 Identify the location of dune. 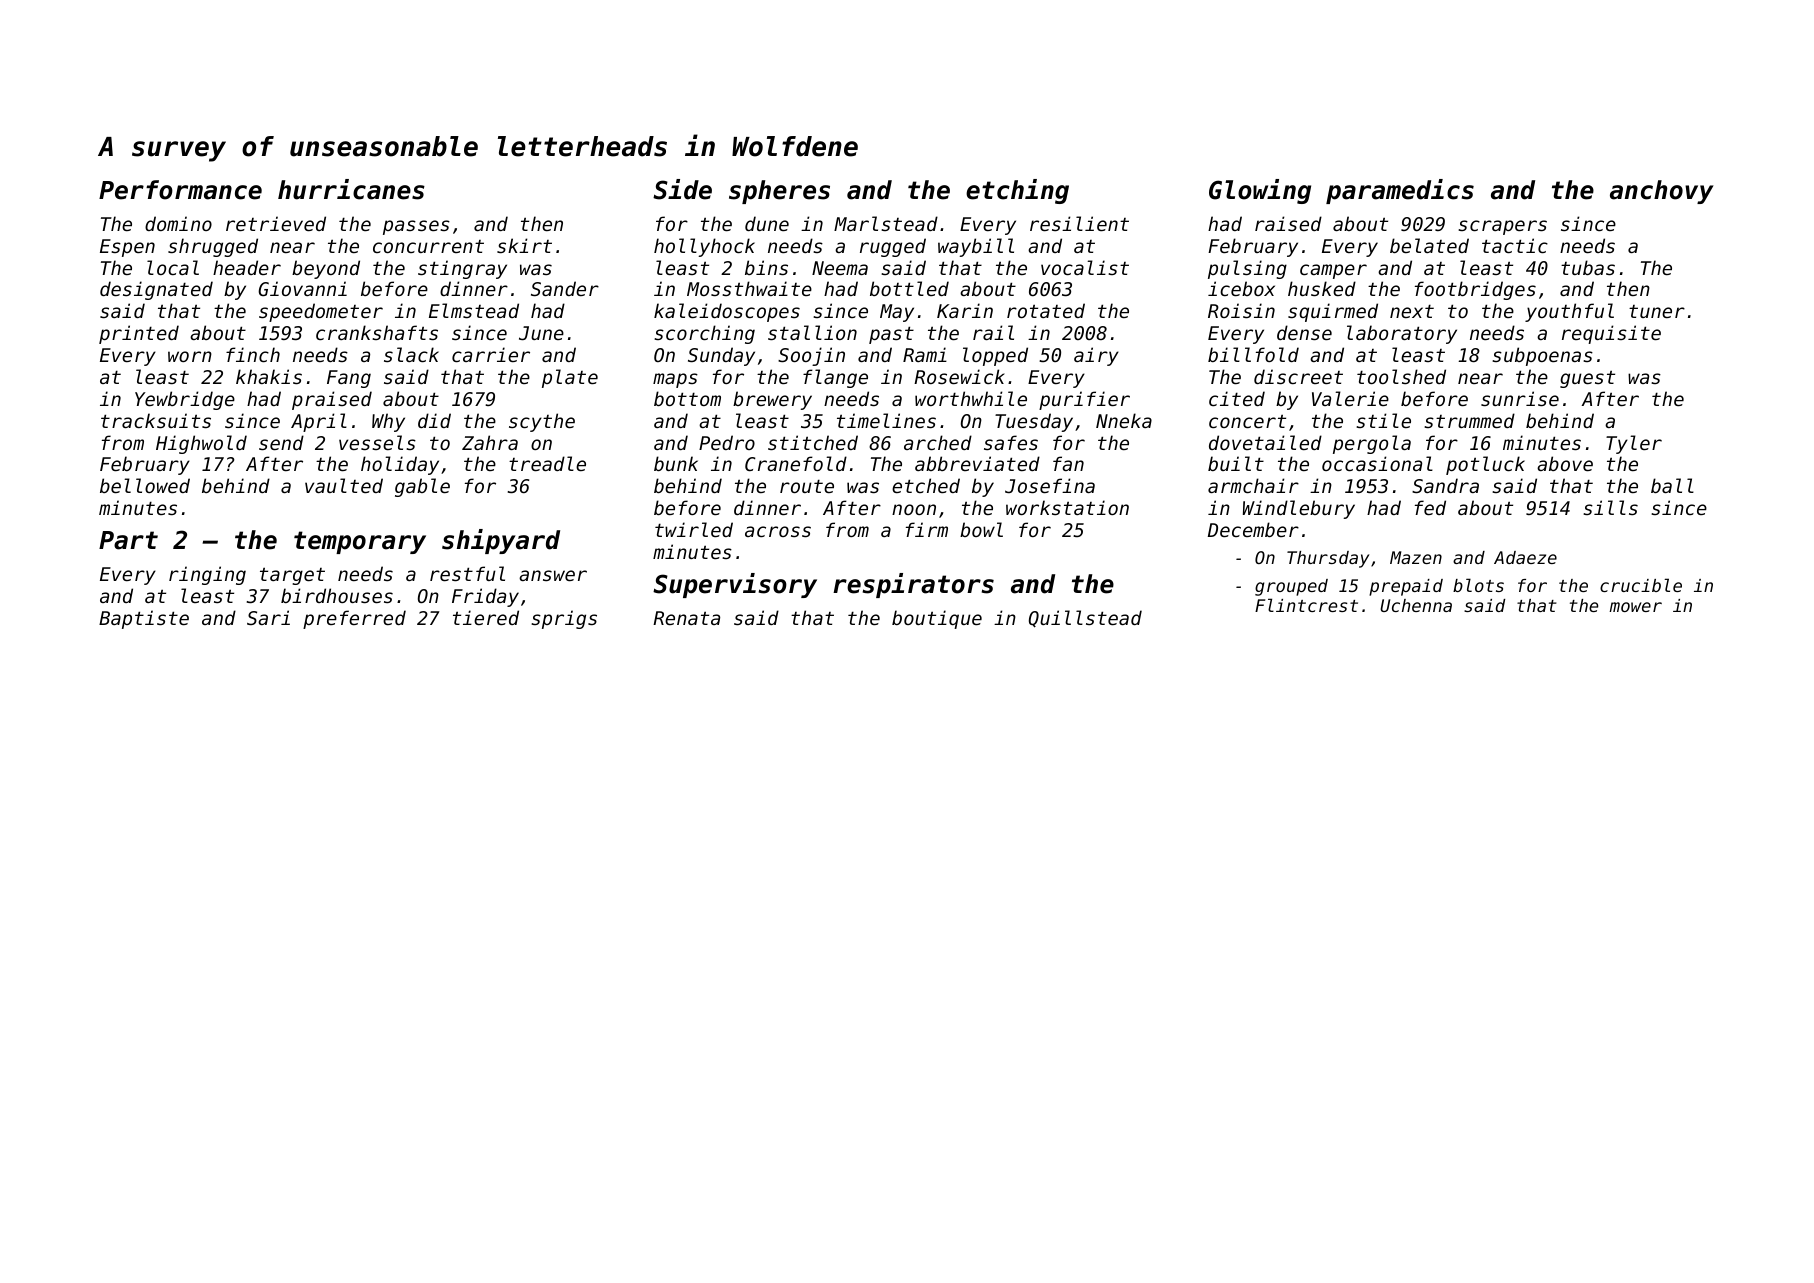
(767, 223).
